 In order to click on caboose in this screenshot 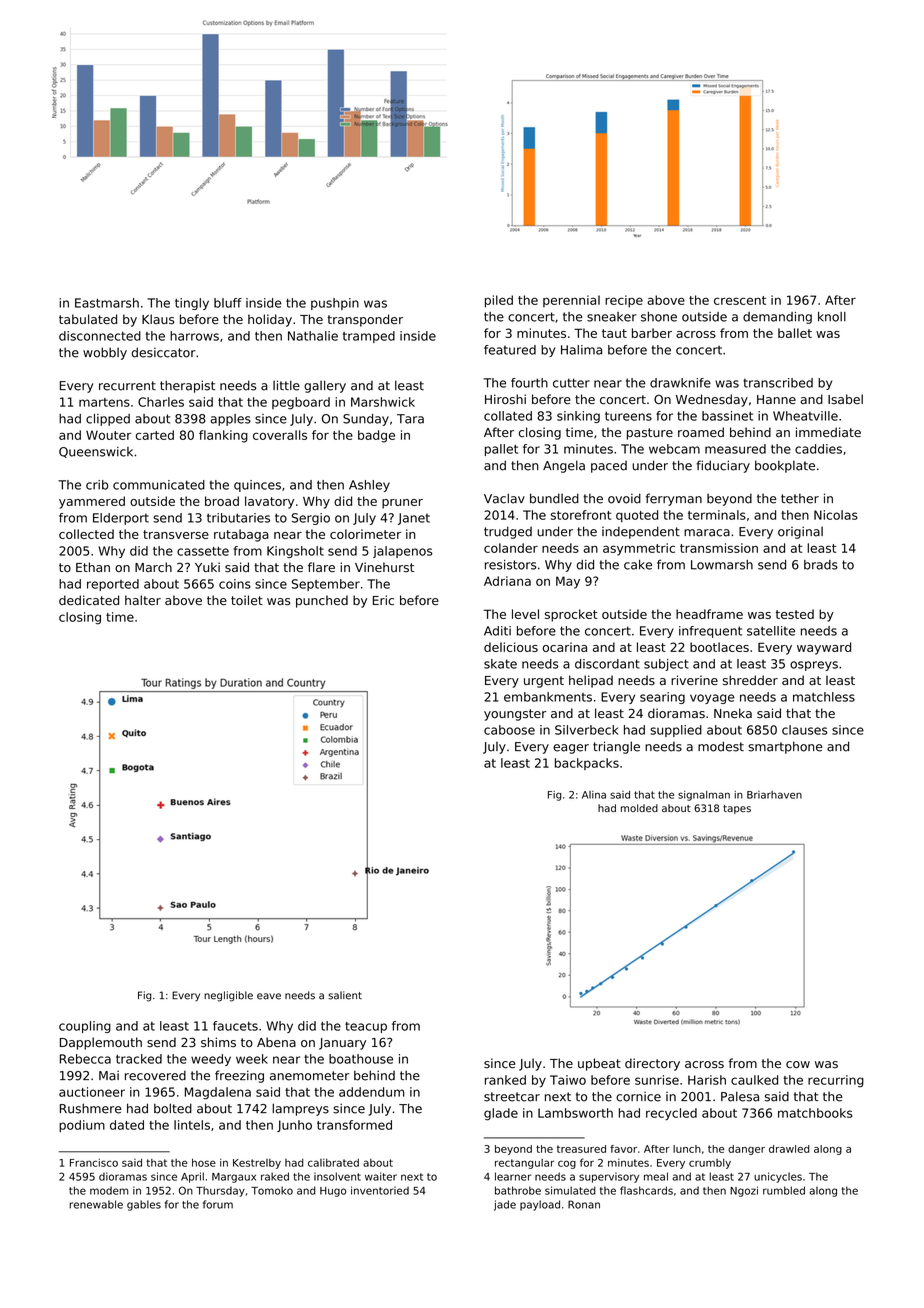, I will do `click(509, 730)`.
